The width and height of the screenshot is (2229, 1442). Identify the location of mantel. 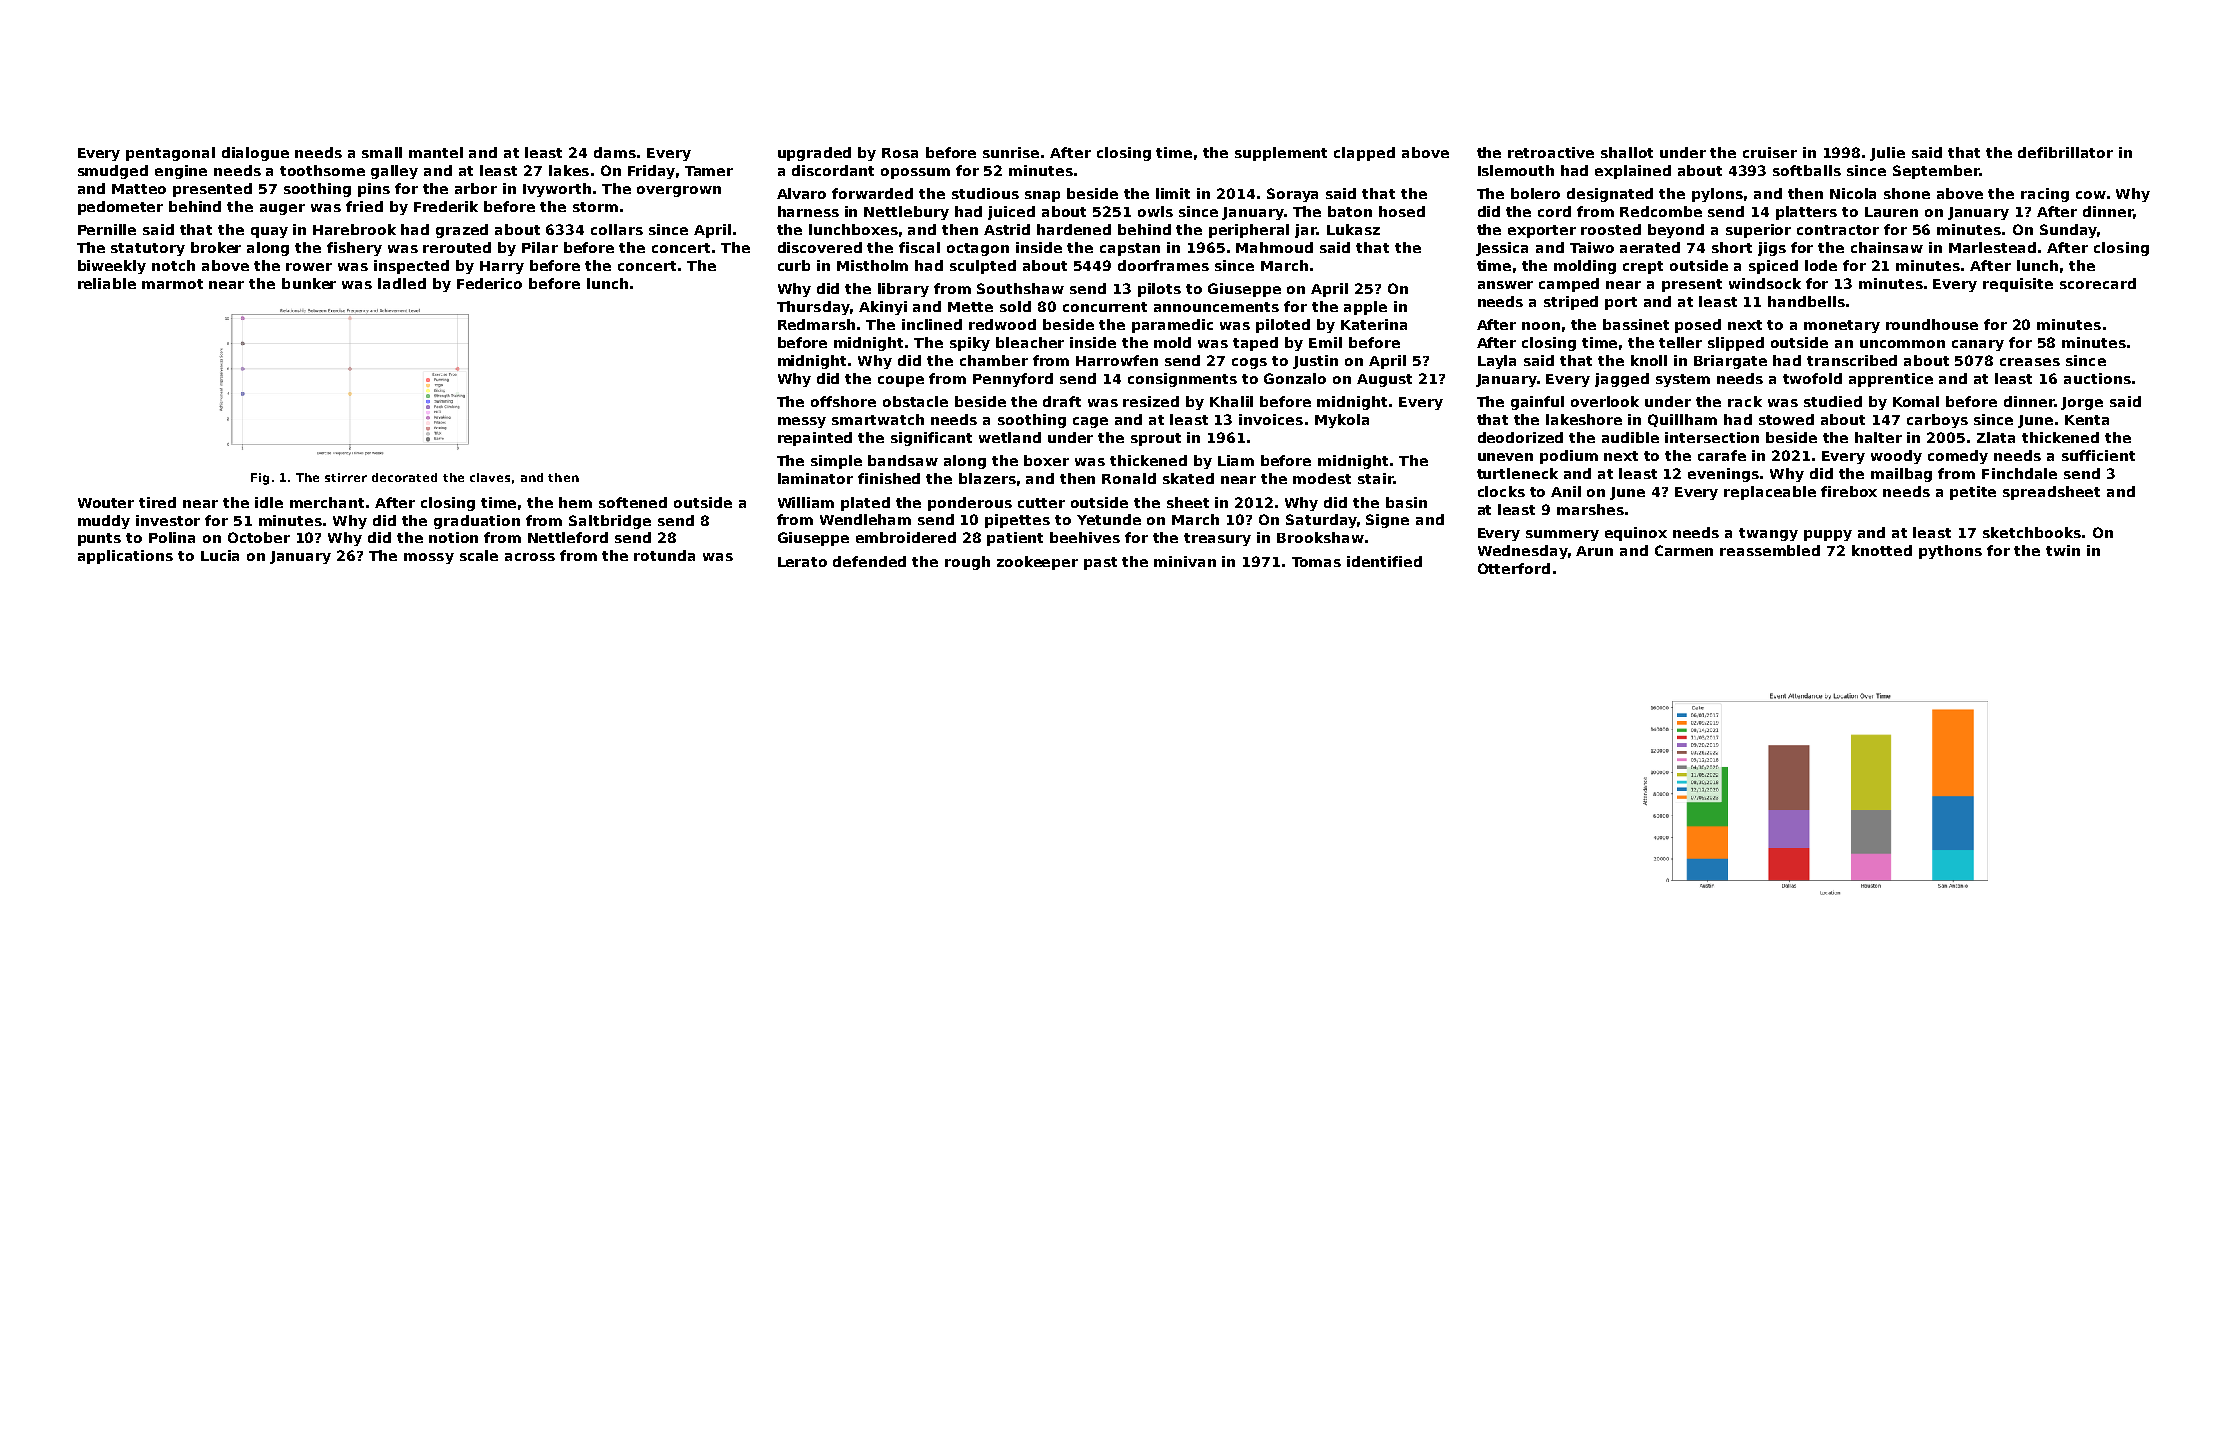
(436, 152).
